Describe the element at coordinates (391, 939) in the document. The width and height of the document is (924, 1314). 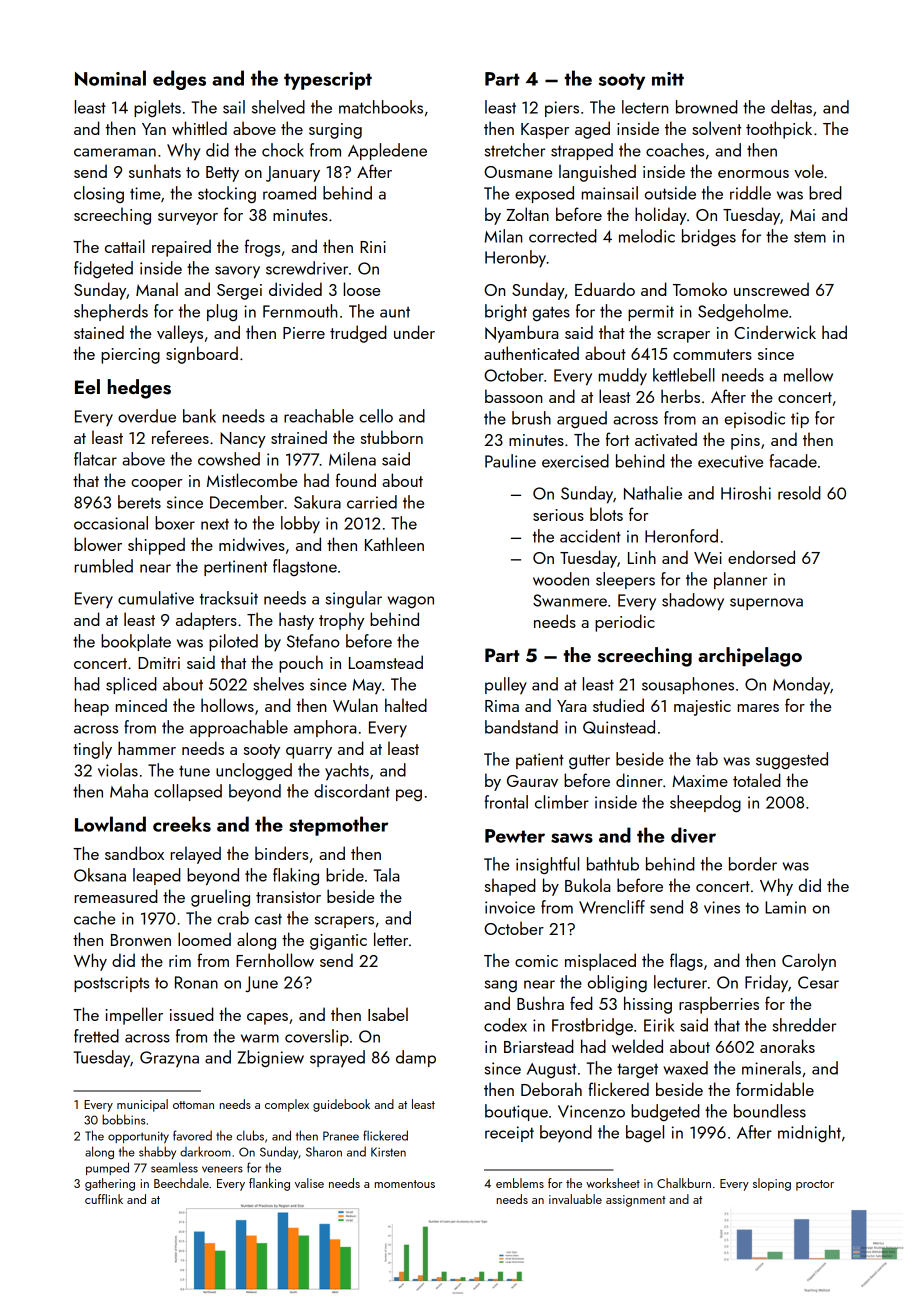
I see `letter` at that location.
